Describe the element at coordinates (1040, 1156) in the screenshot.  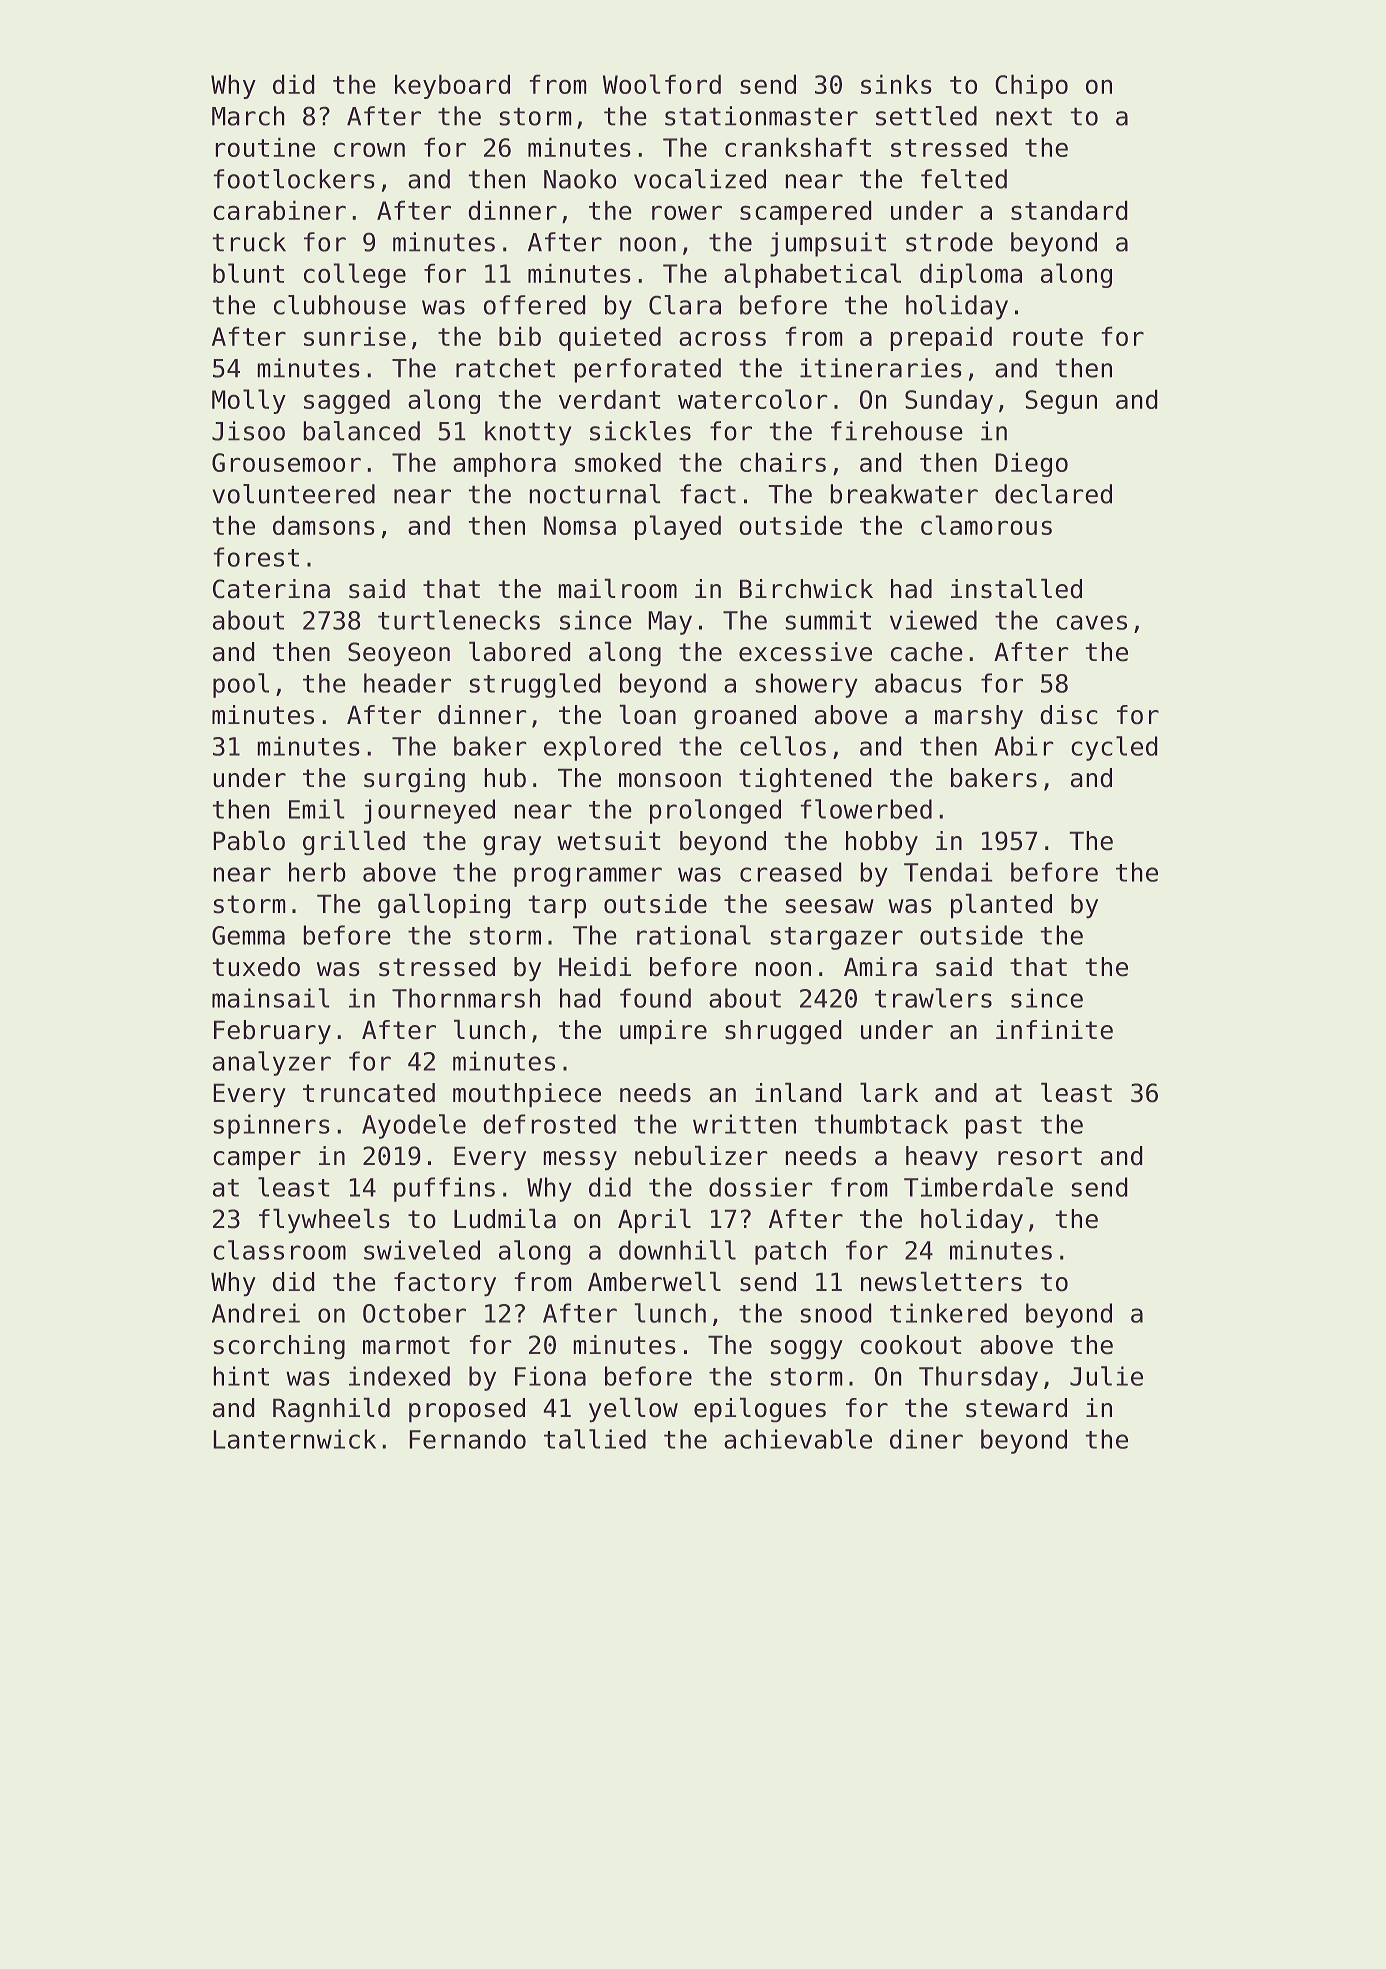
I see `resort` at that location.
